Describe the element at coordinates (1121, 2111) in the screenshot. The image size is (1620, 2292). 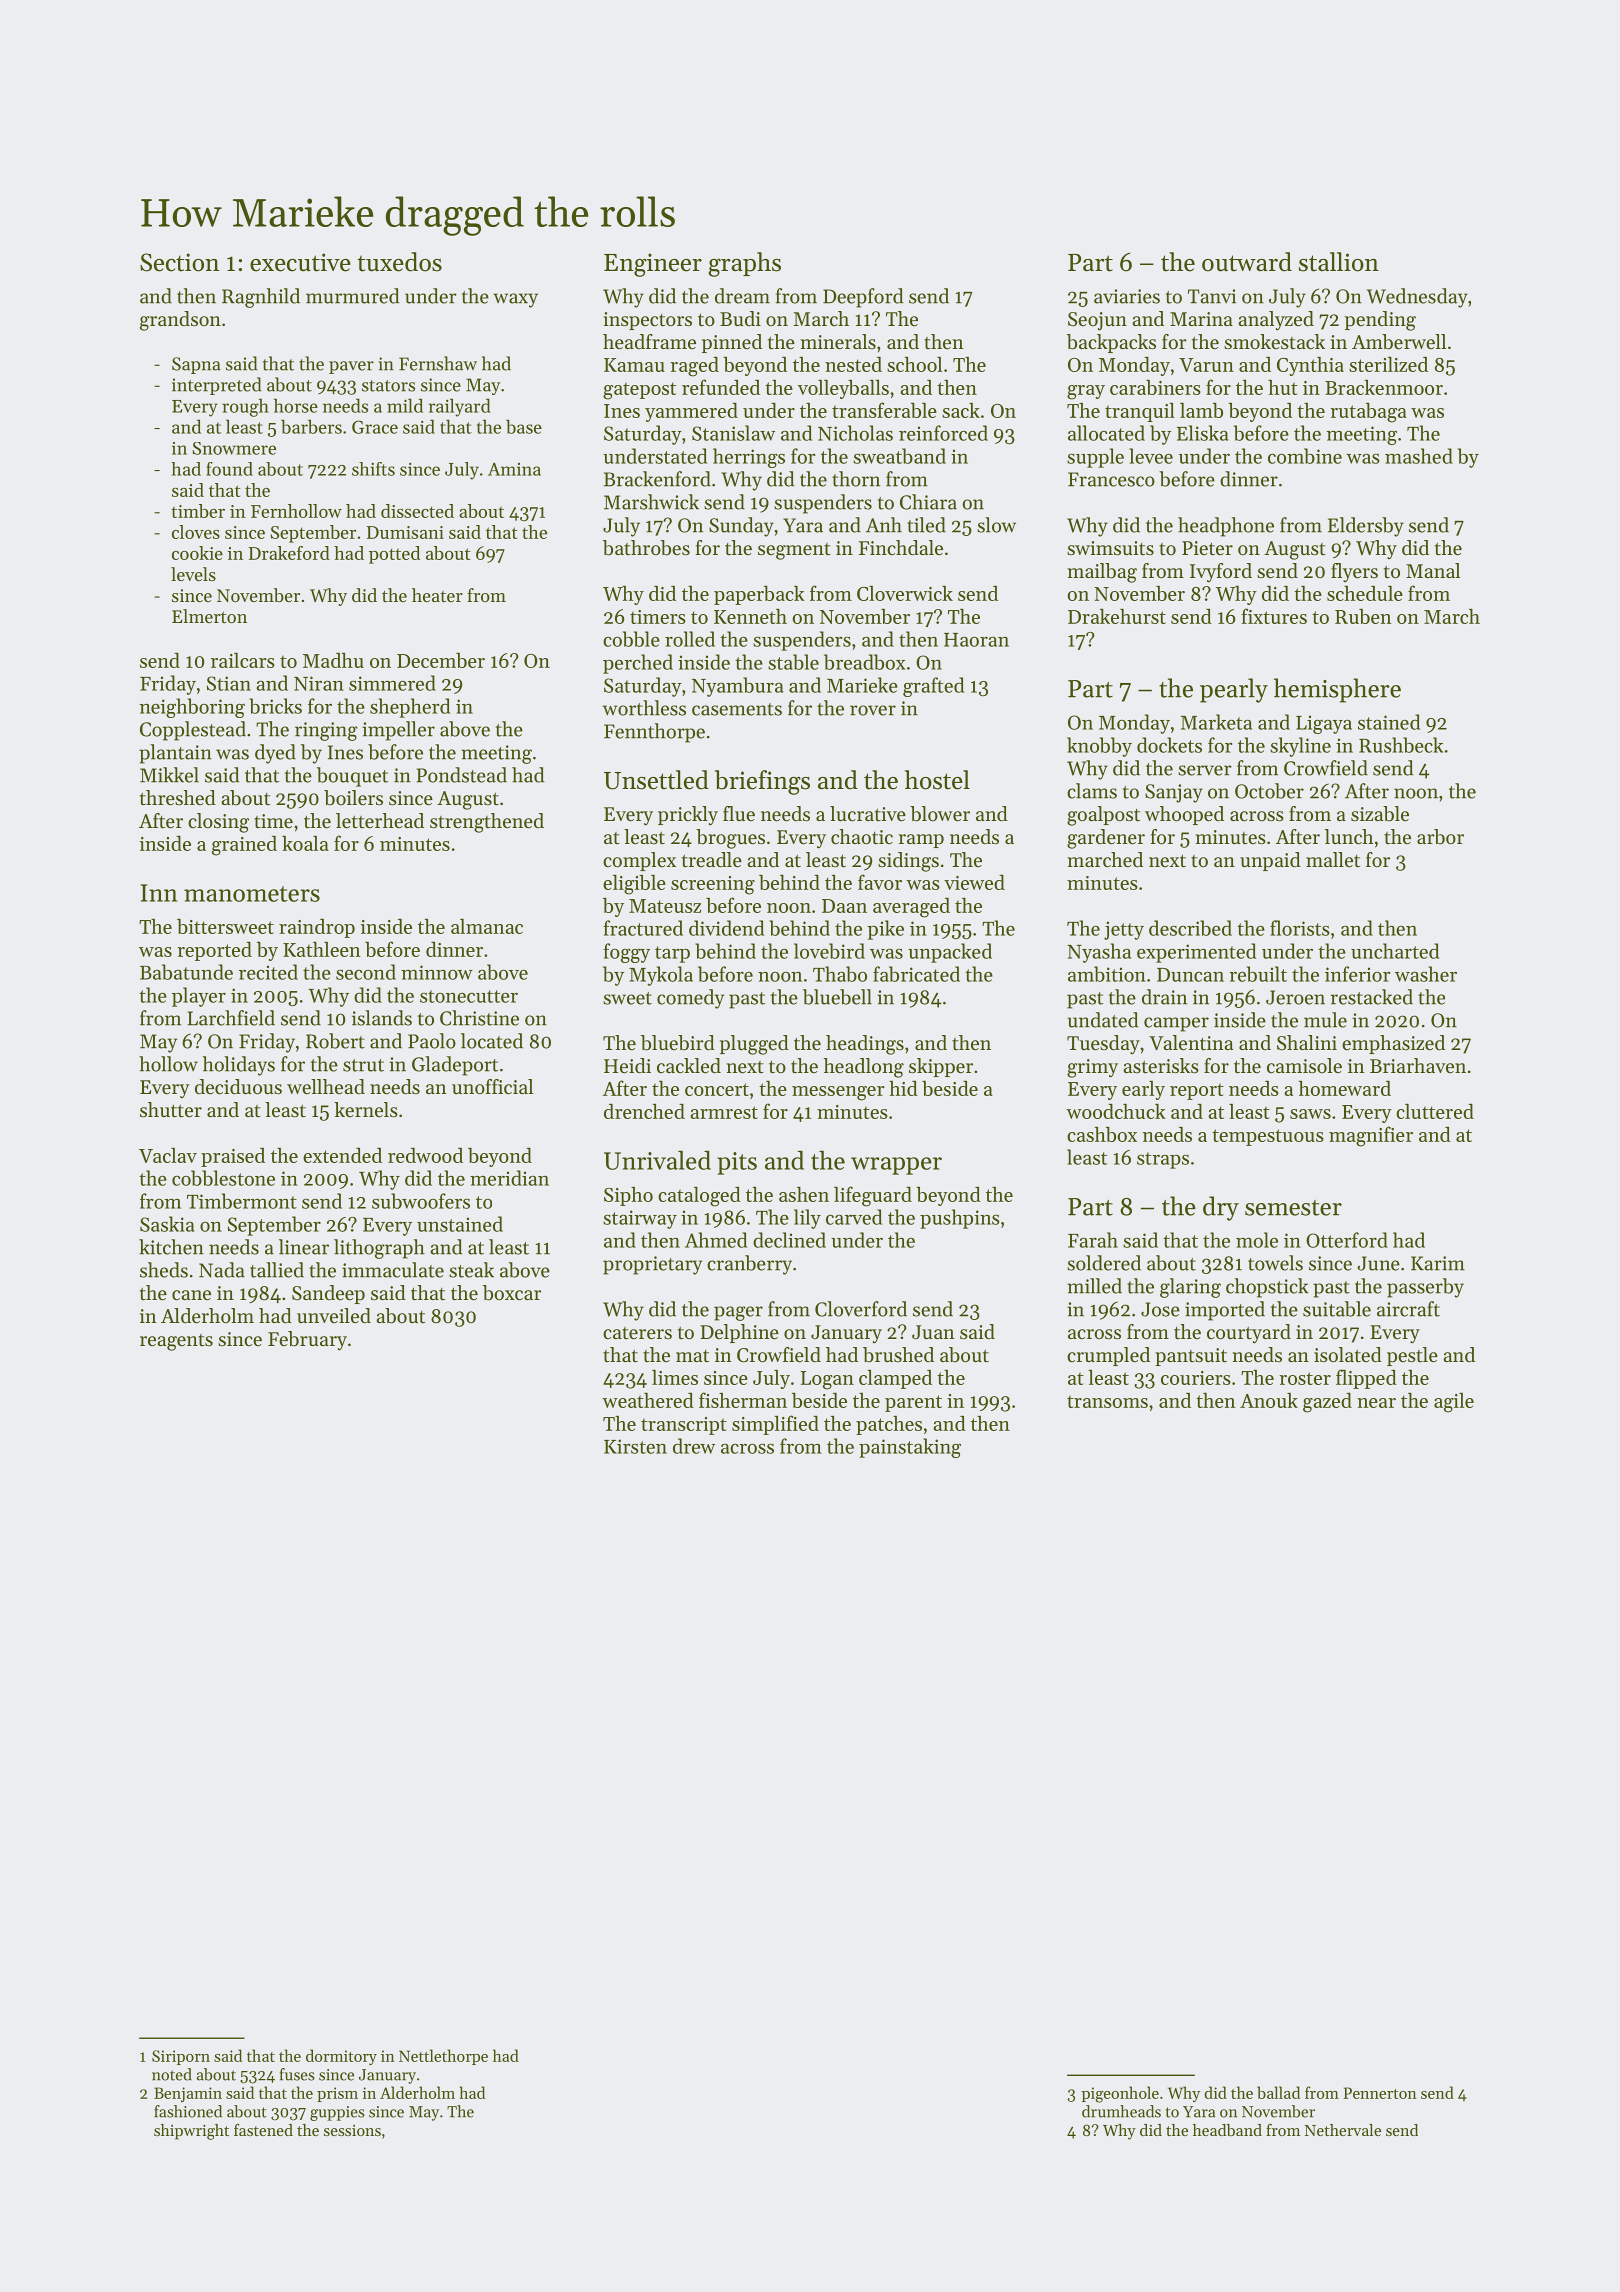
I see `drumheads` at that location.
